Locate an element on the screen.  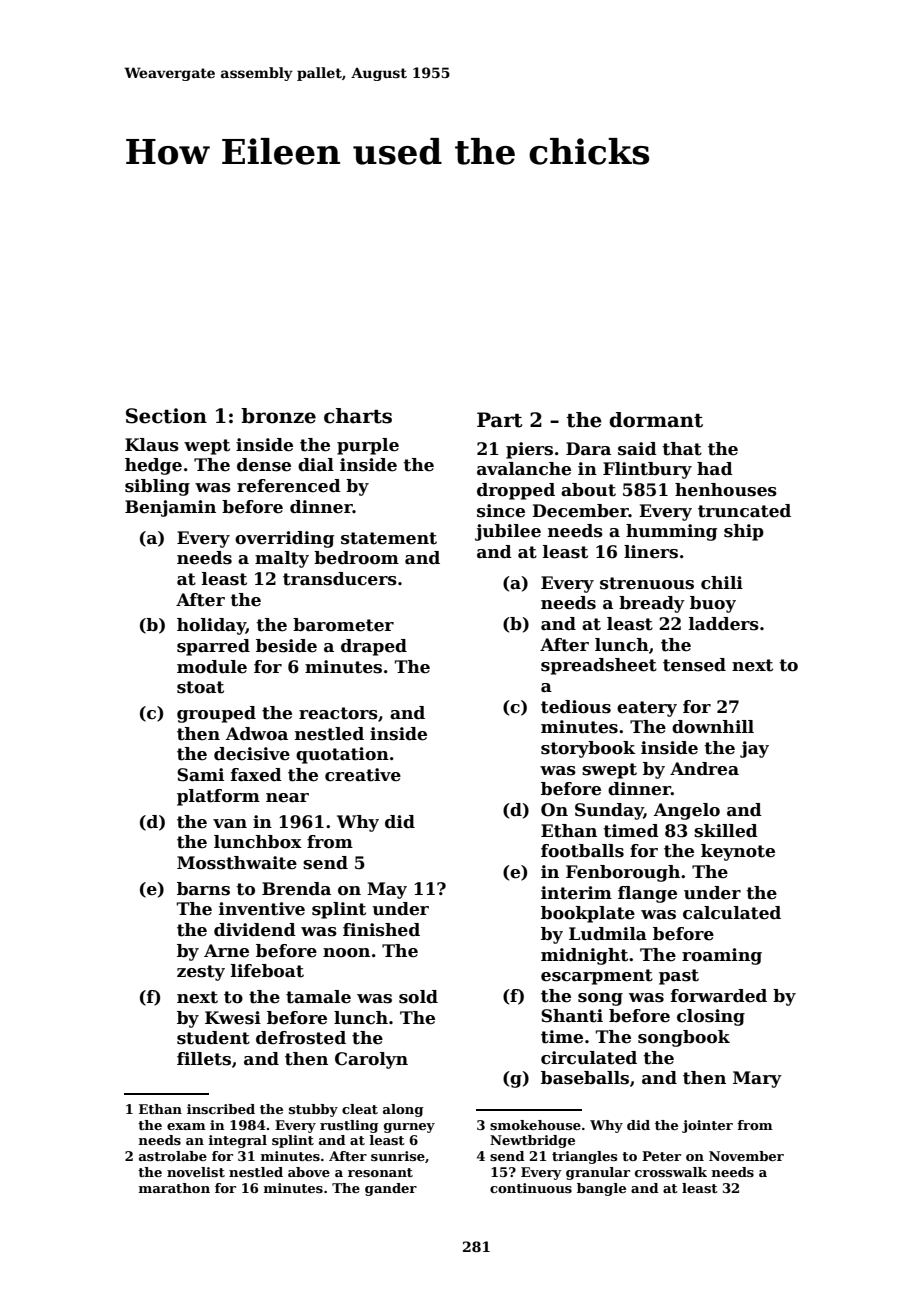
statement is located at coordinates (389, 538).
